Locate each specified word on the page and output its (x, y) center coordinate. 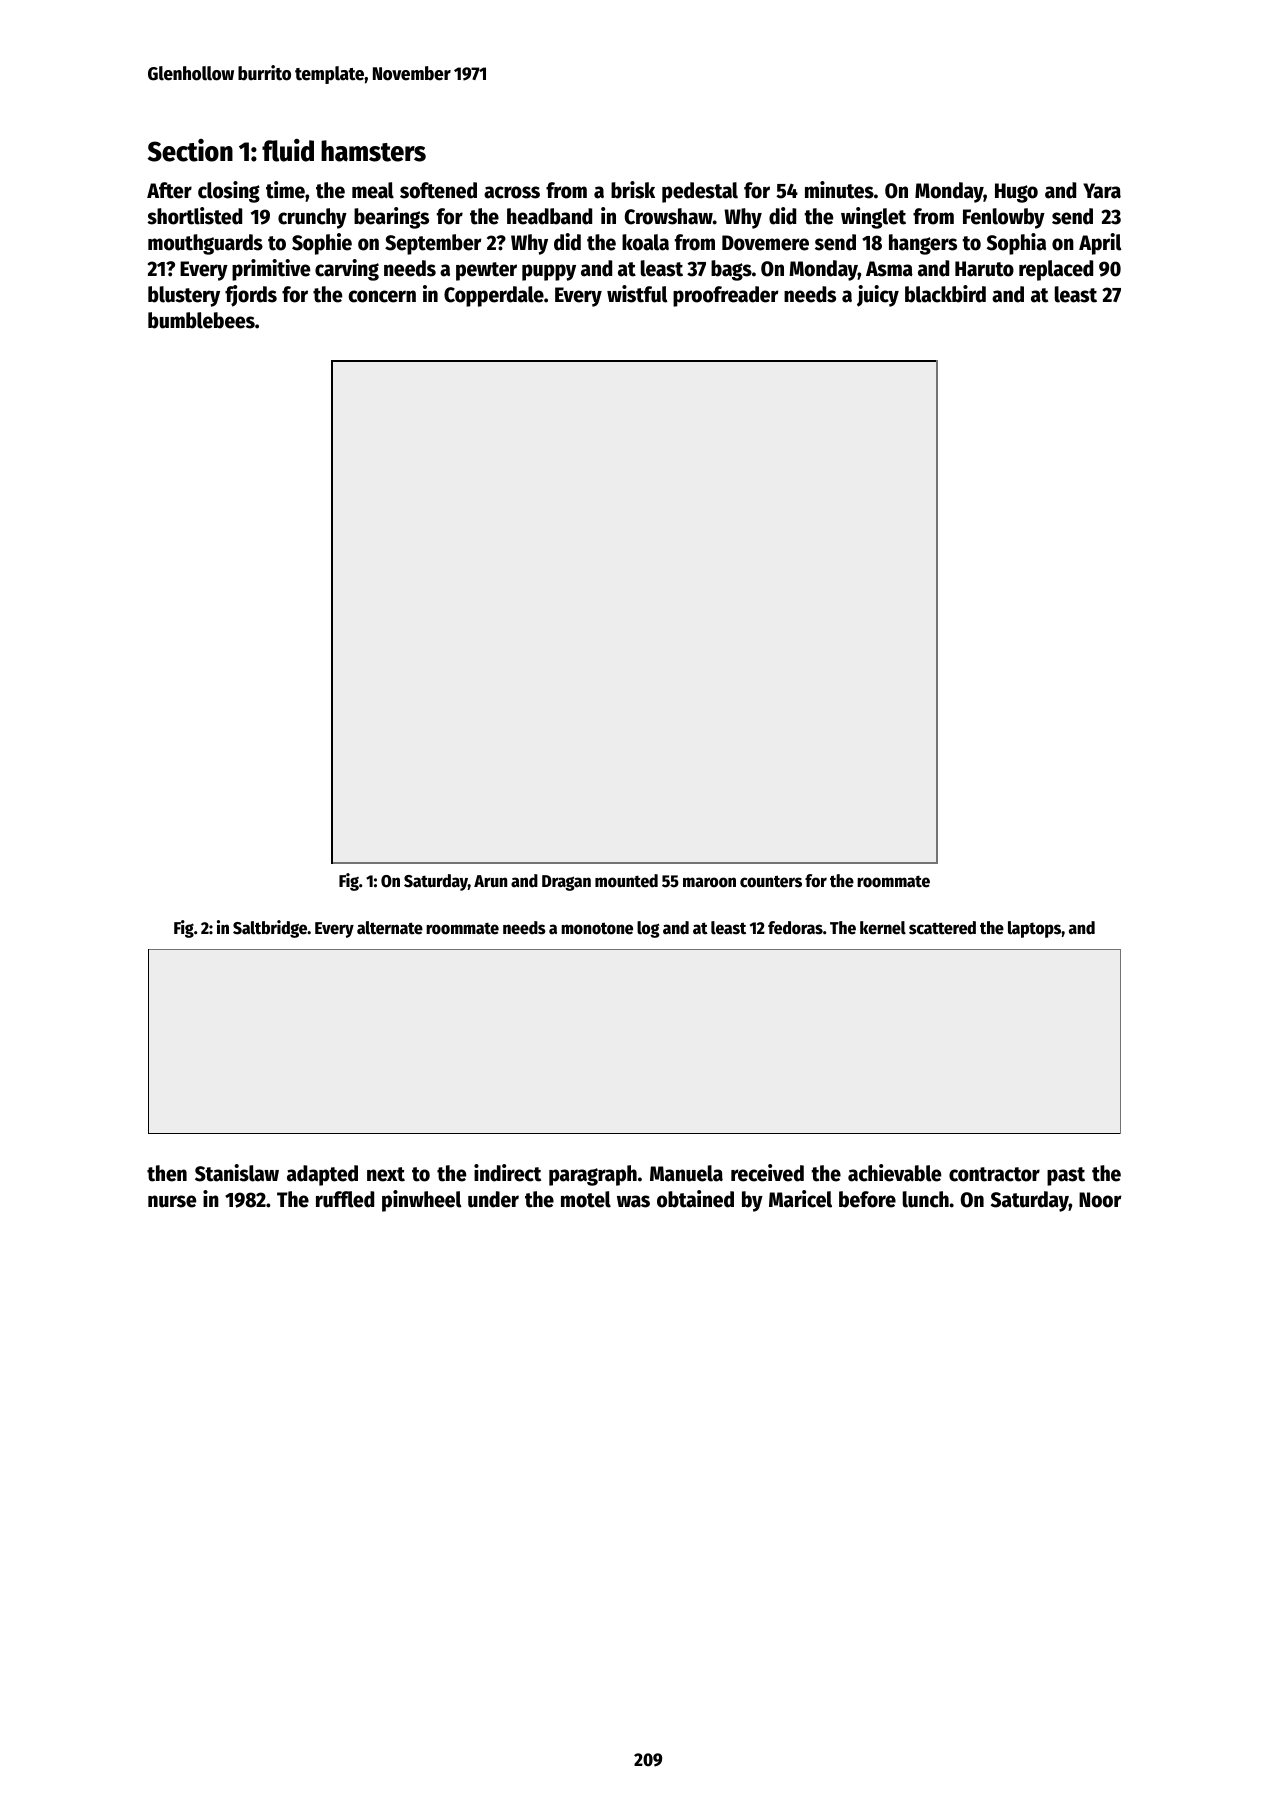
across (512, 192)
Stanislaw (237, 1173)
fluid (288, 150)
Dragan (566, 883)
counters (771, 881)
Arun (490, 881)
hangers (923, 244)
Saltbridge (270, 929)
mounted (626, 881)
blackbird (945, 294)
